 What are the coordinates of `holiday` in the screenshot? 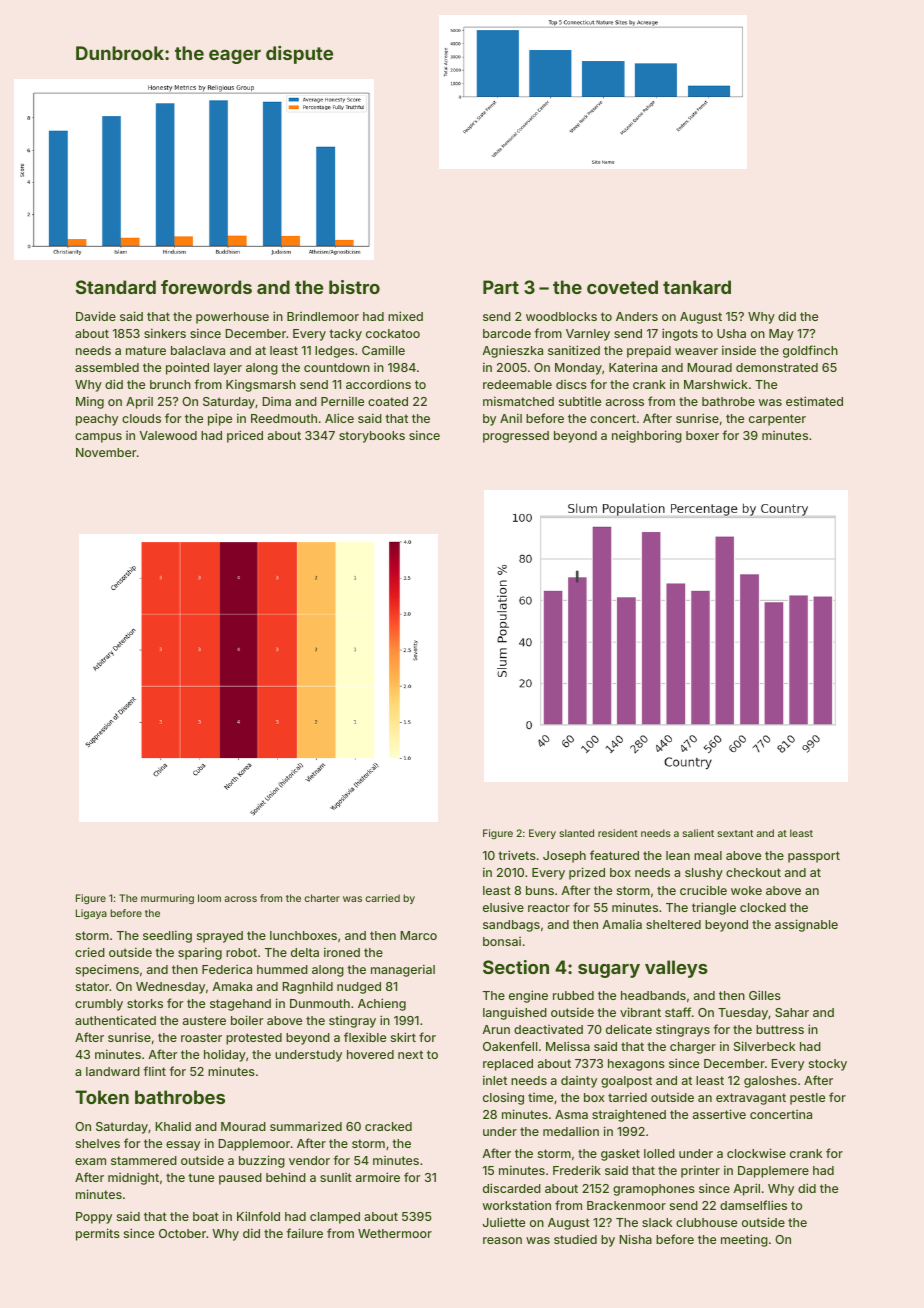 It's located at (225, 1055).
